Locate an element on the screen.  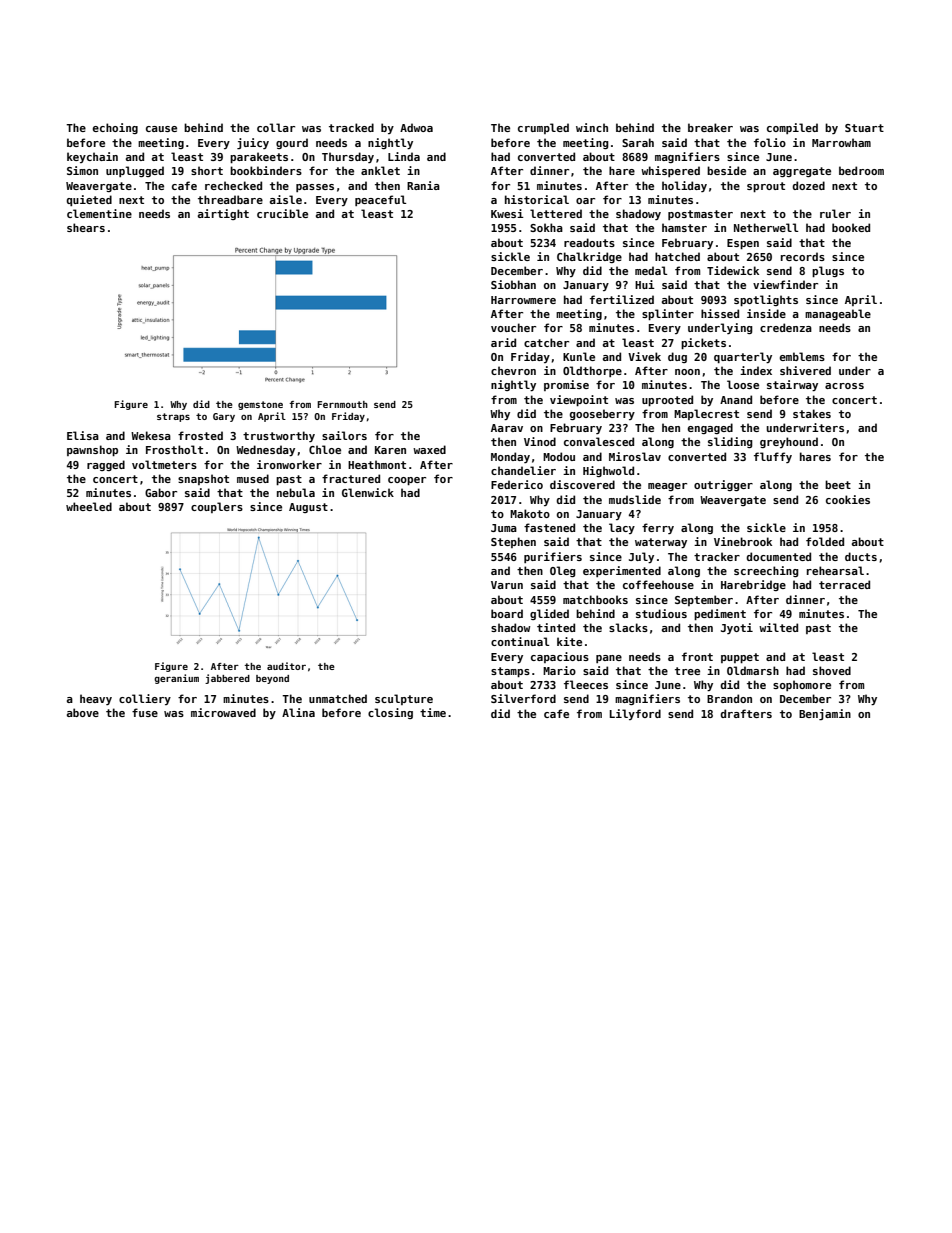
uprooted is located at coordinates (667, 400).
